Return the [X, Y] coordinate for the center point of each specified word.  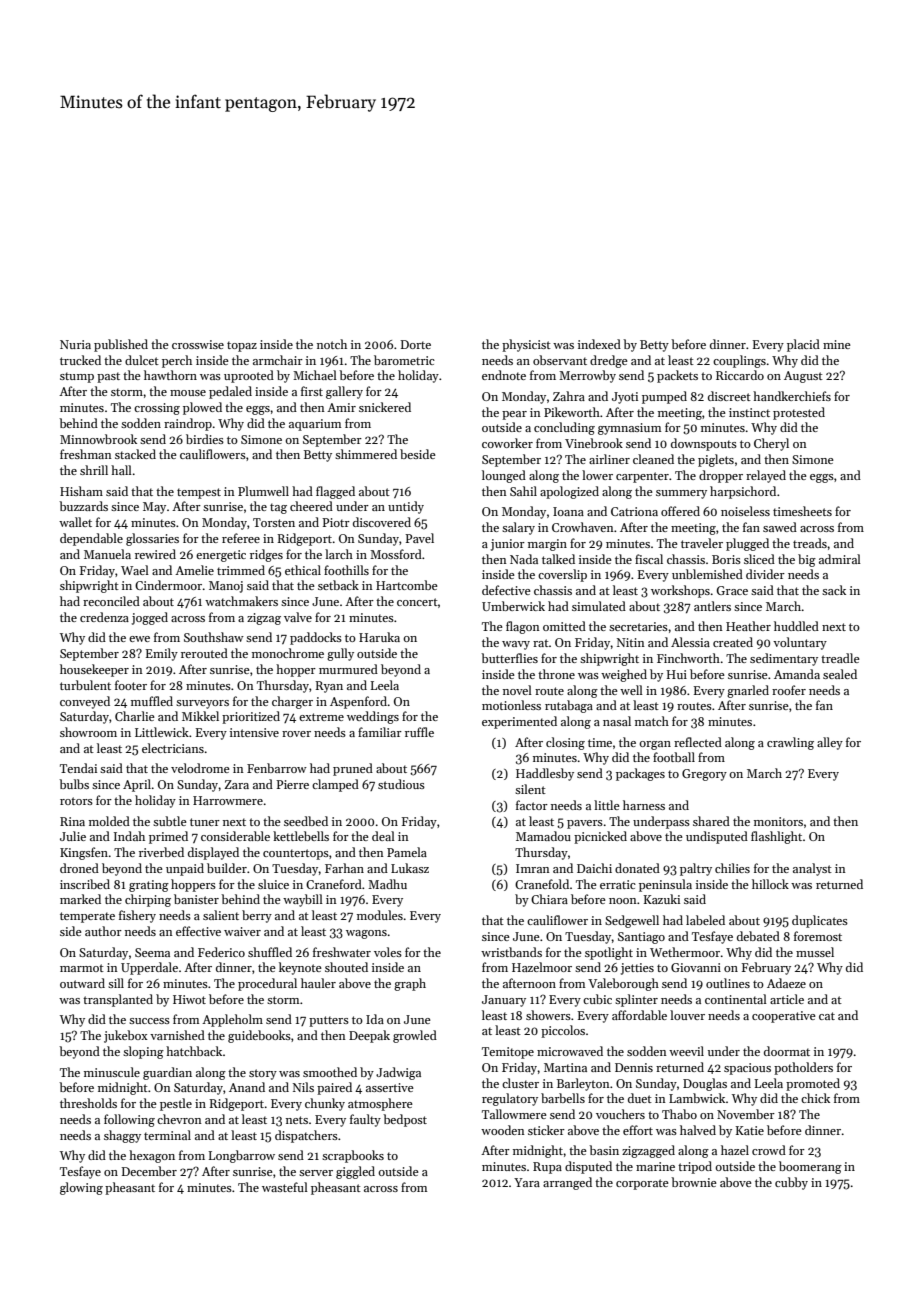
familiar [380, 732]
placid [803, 345]
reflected [698, 742]
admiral [840, 559]
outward [82, 983]
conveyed [85, 702]
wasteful [285, 1187]
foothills [346, 570]
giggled [355, 1172]
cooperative [784, 1017]
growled [415, 1036]
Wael [135, 570]
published [121, 345]
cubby [791, 1183]
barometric [404, 360]
